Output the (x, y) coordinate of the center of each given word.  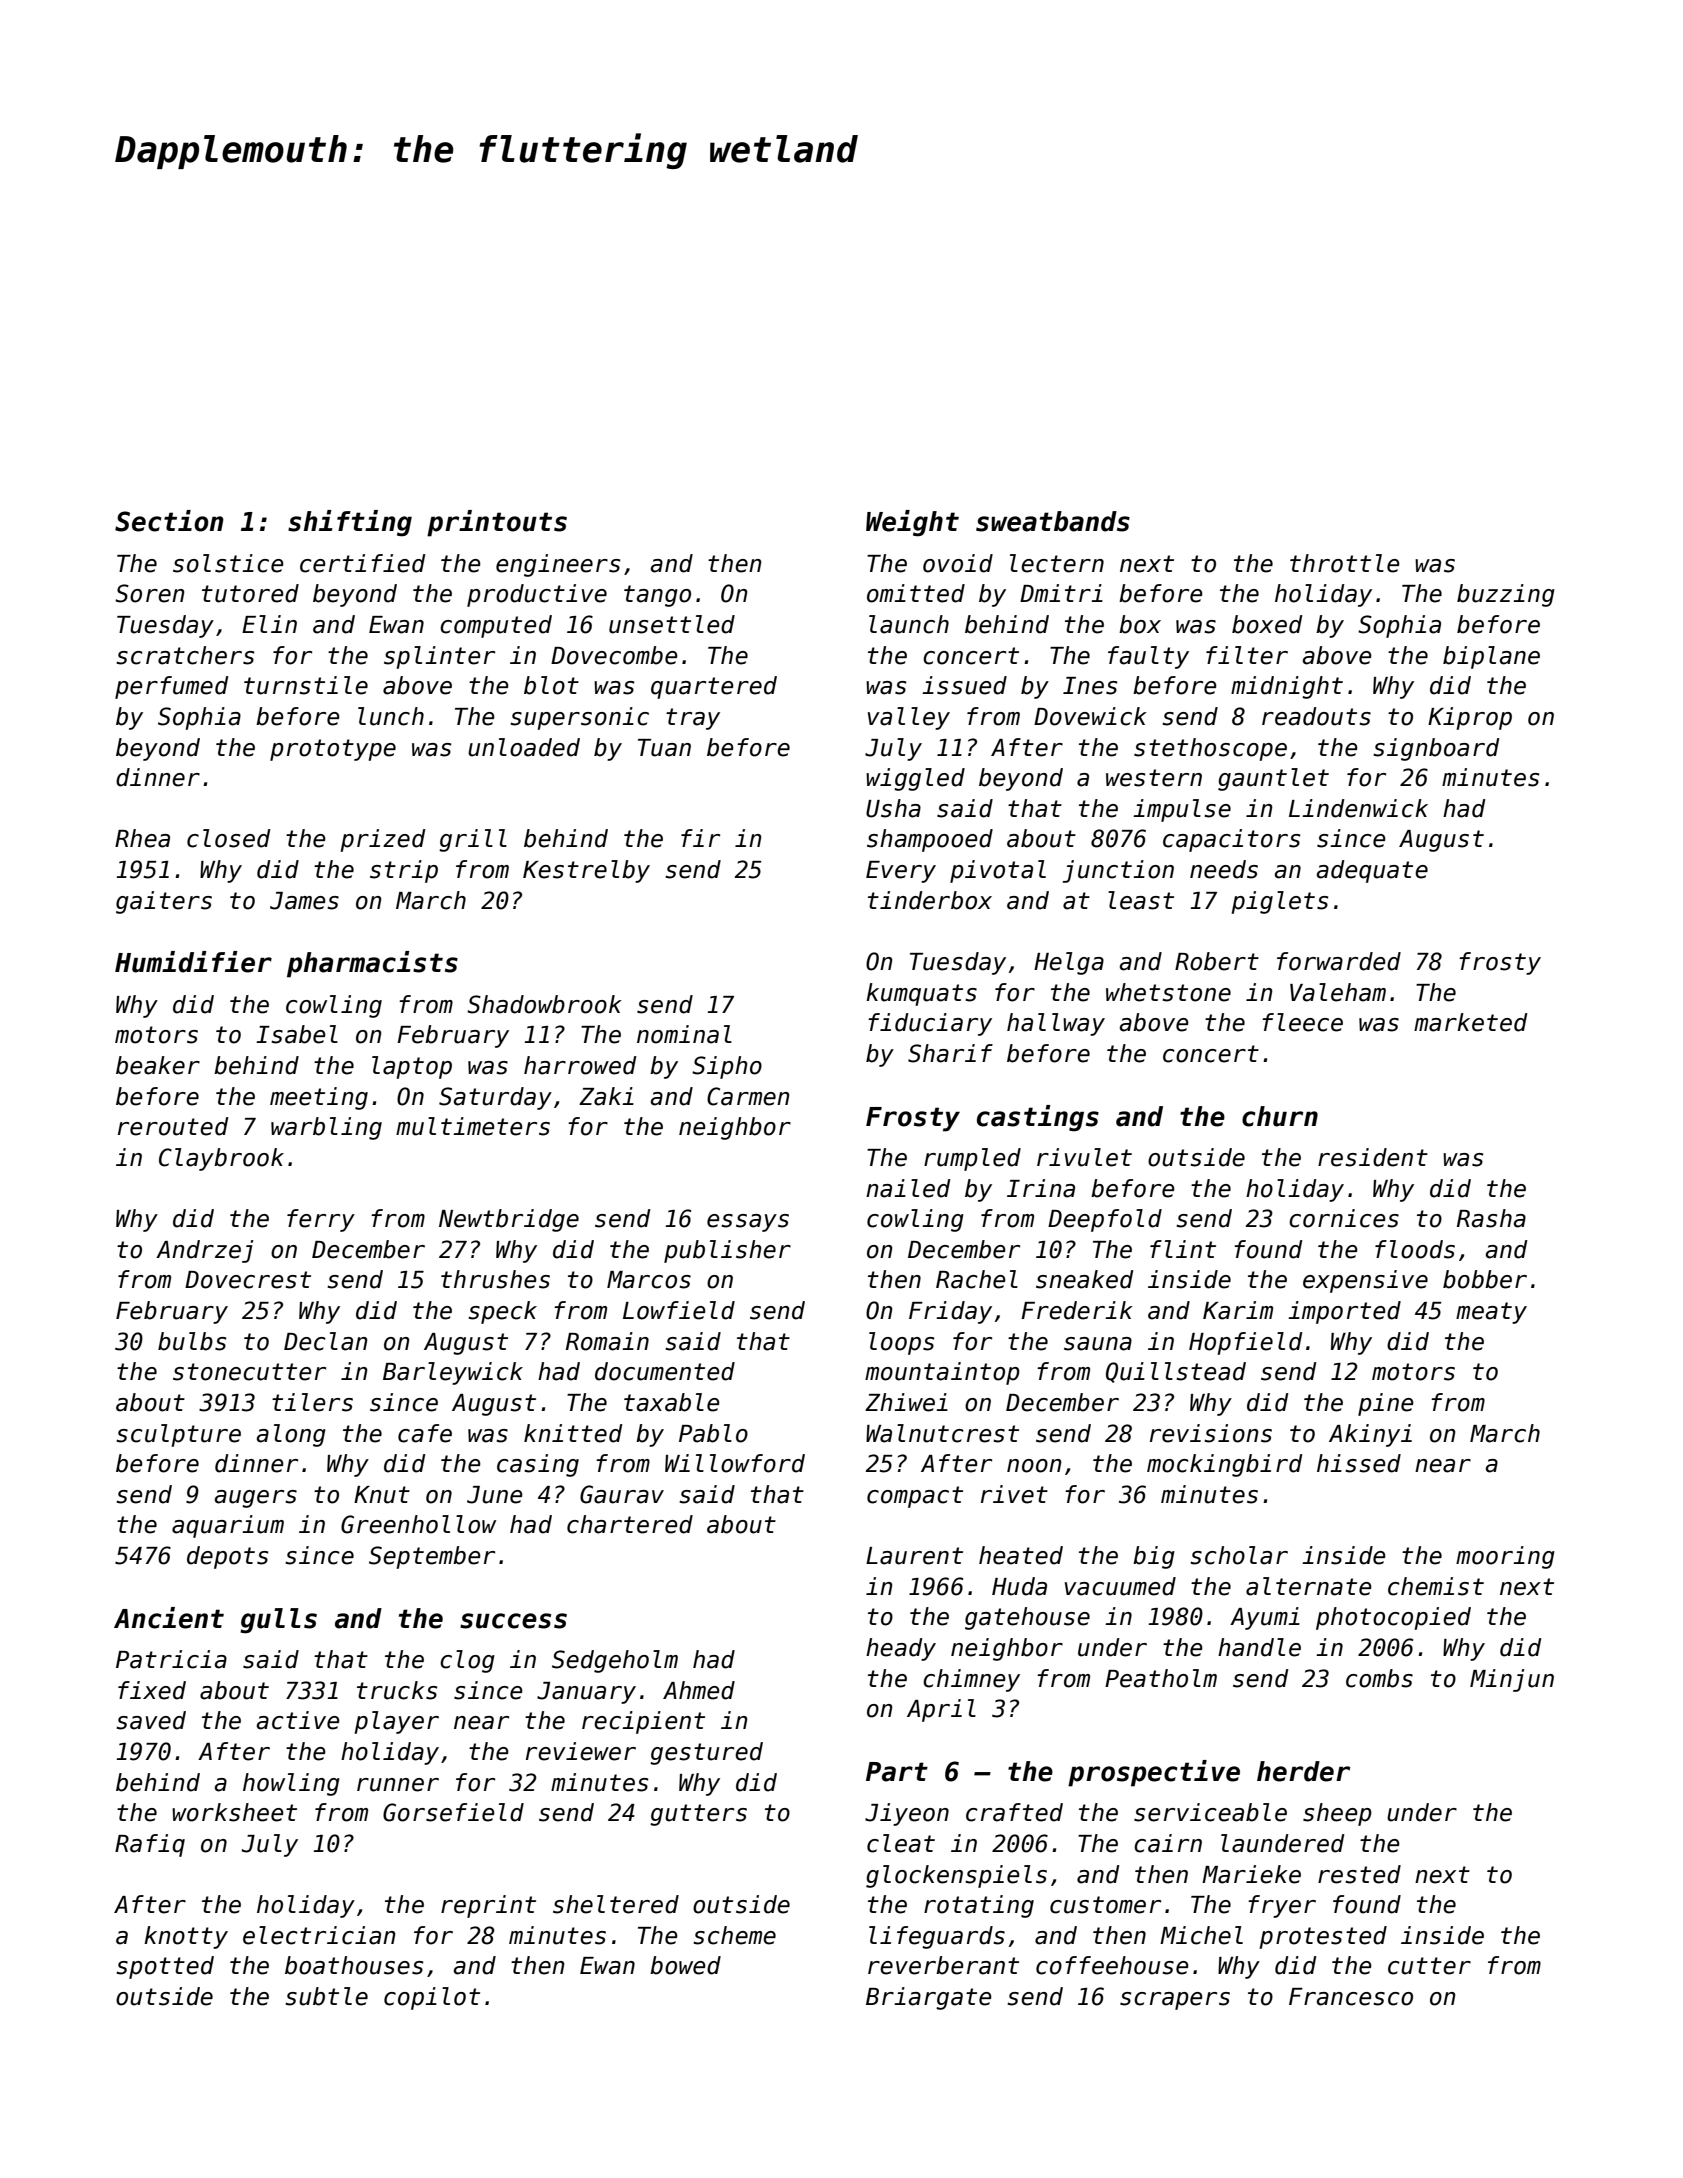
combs (1379, 1678)
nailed (908, 1188)
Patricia (171, 1659)
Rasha (1491, 1218)
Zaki (606, 1096)
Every (901, 872)
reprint (488, 1906)
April (941, 1710)
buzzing (1506, 595)
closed (229, 838)
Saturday (495, 1098)
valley (909, 718)
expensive (1365, 1281)
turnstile (306, 685)
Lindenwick (1358, 808)
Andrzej (204, 1251)
